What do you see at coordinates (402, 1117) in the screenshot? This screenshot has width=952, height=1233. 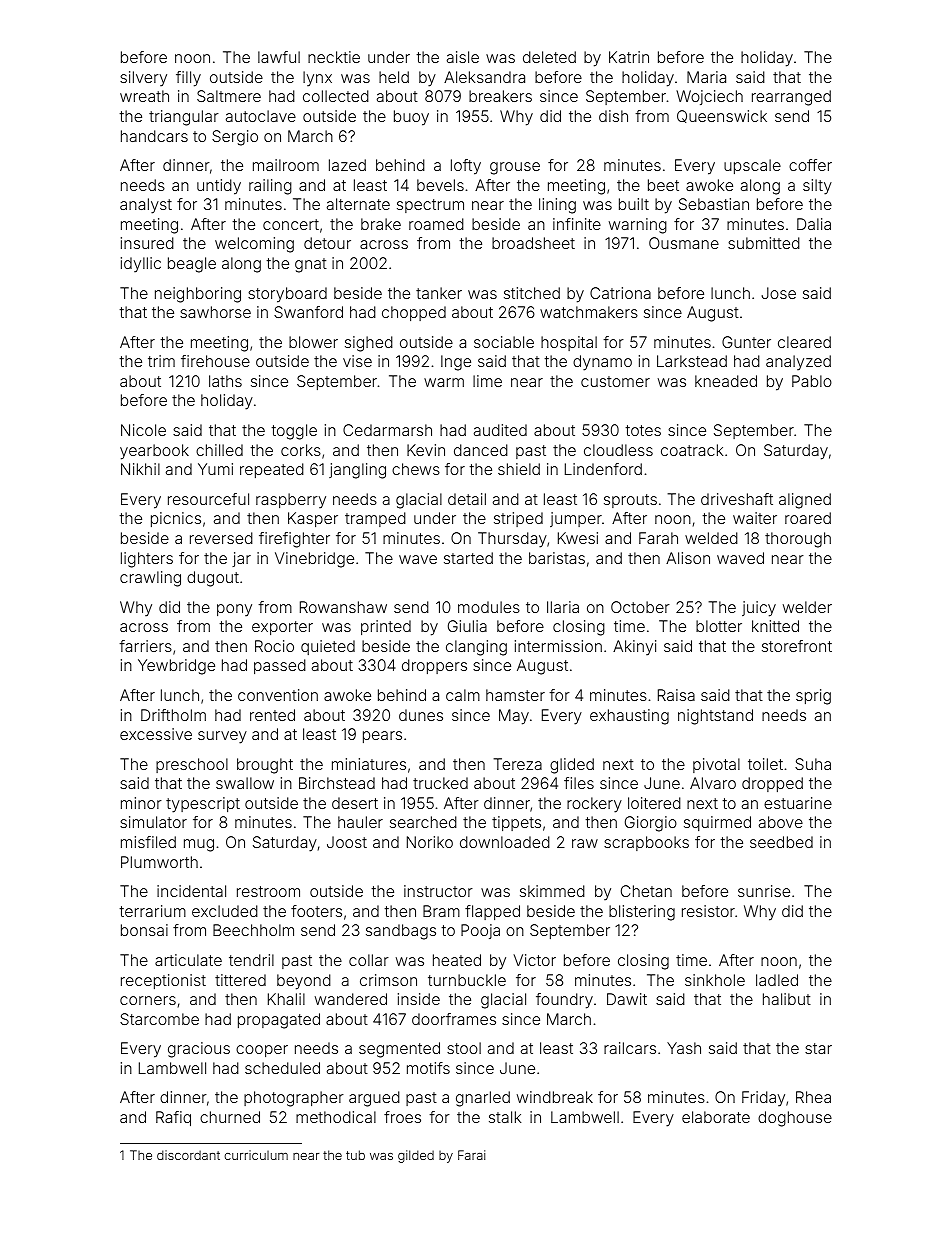 I see `froes` at bounding box center [402, 1117].
